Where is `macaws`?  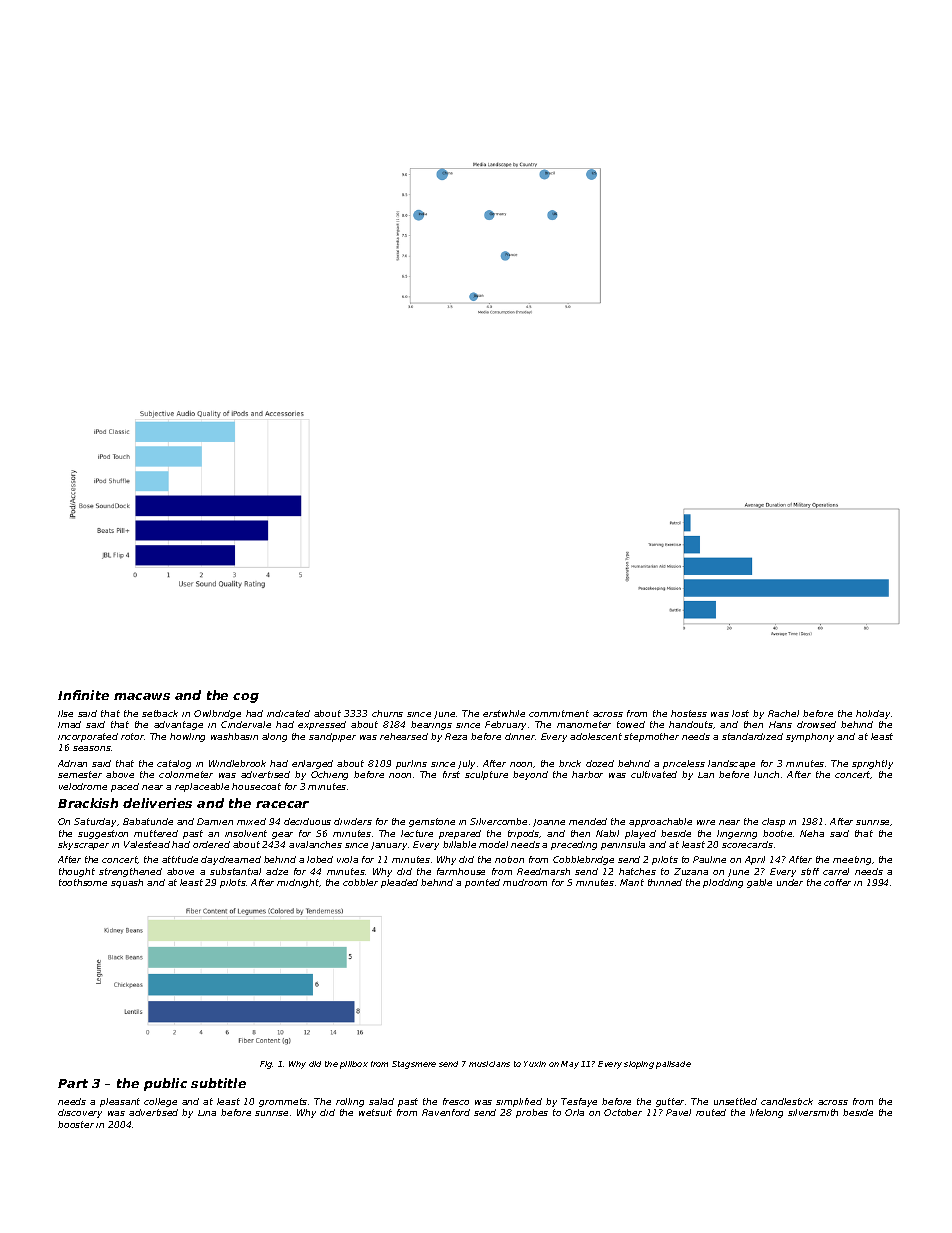 macaws is located at coordinates (142, 696).
